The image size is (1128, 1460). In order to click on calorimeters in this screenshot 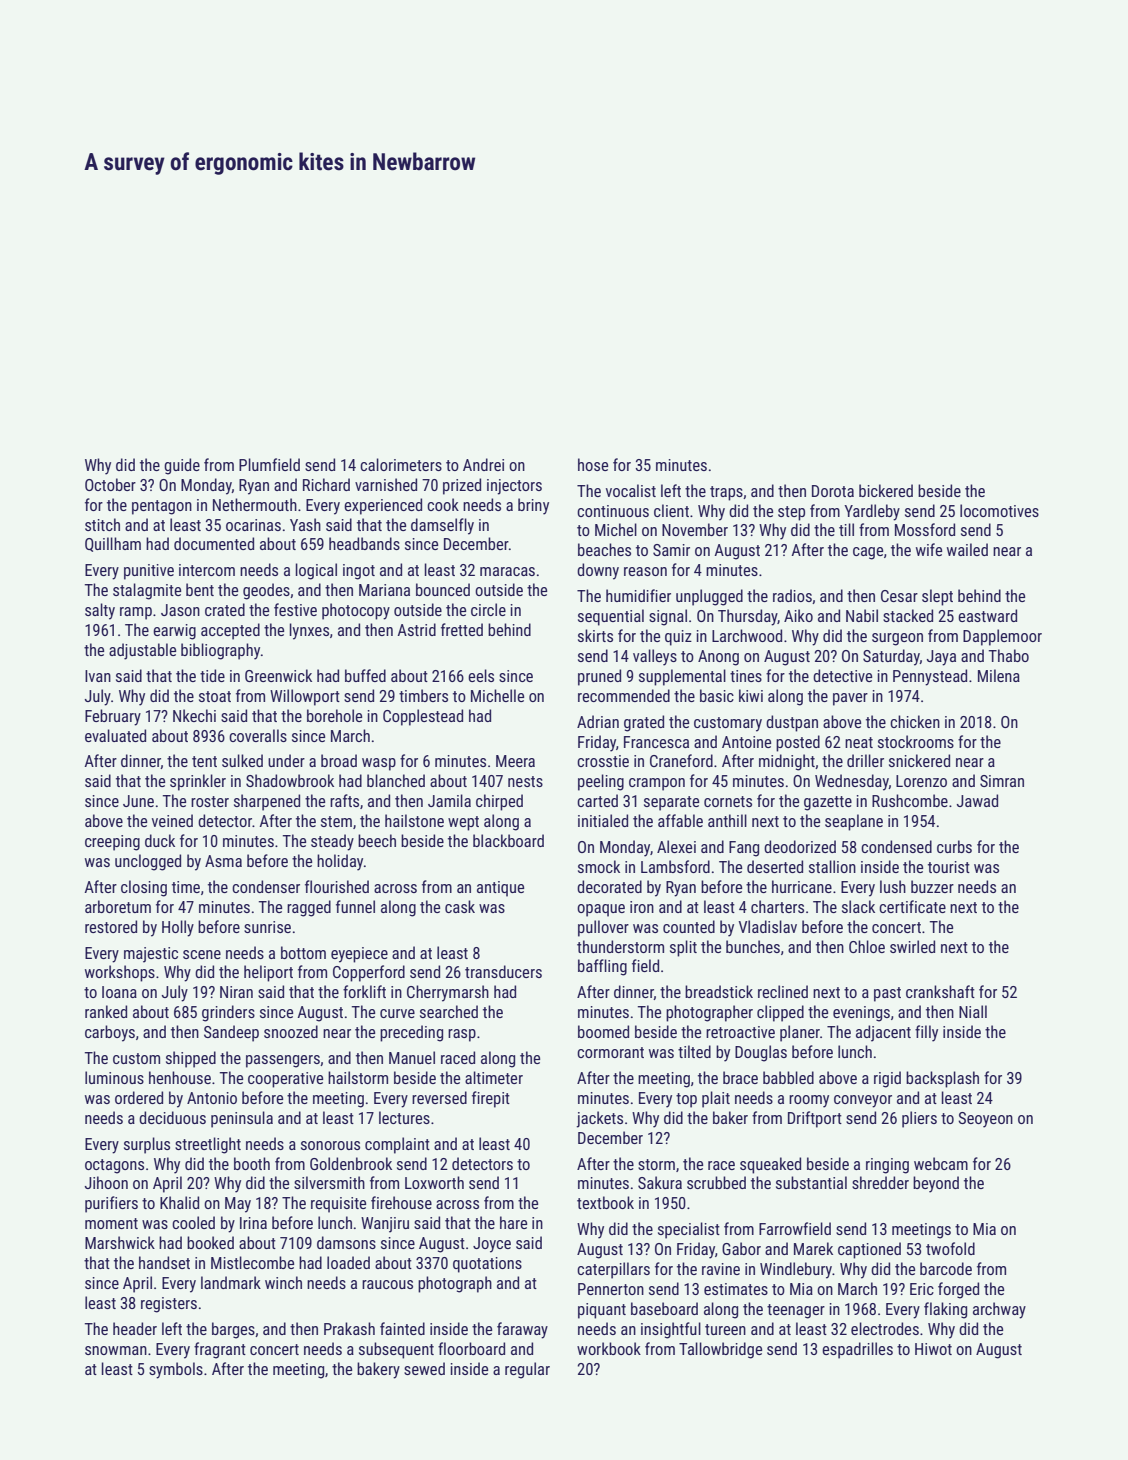, I will do `click(401, 464)`.
